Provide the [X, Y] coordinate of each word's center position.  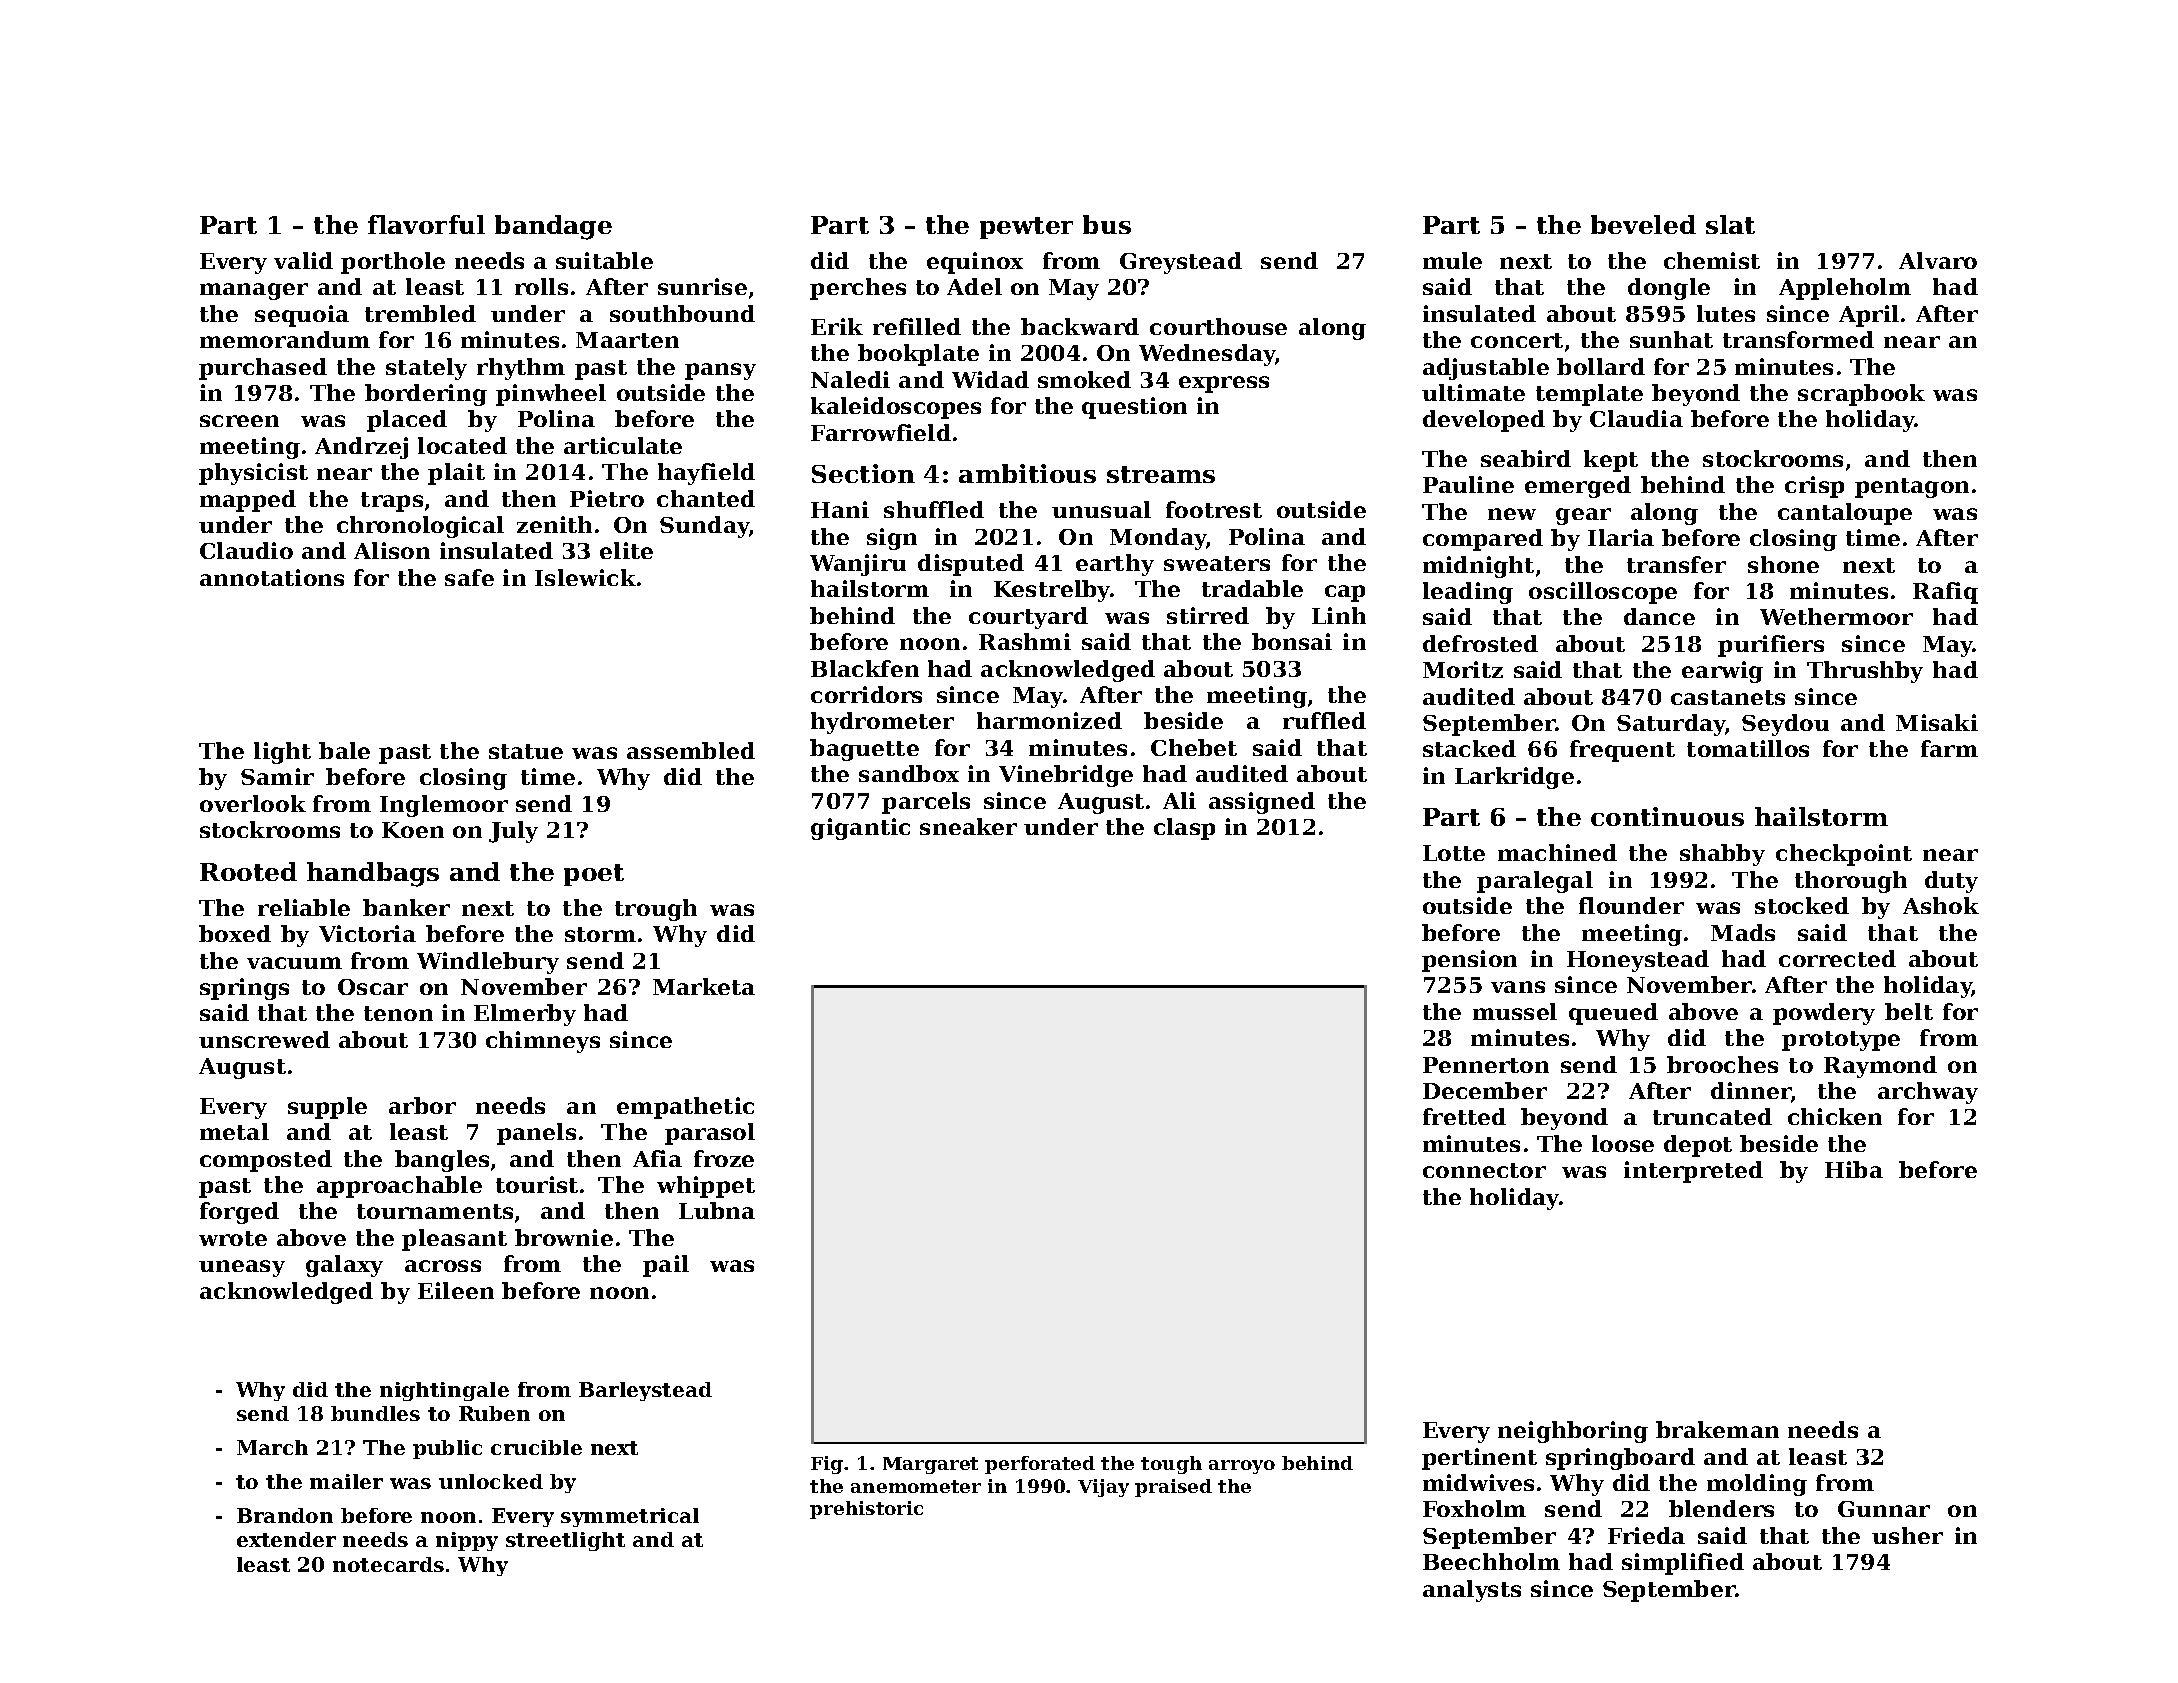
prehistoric [866, 1510]
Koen [413, 830]
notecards [388, 1564]
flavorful [426, 224]
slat [1730, 224]
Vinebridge [1066, 776]
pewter [1026, 228]
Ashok [1941, 905]
